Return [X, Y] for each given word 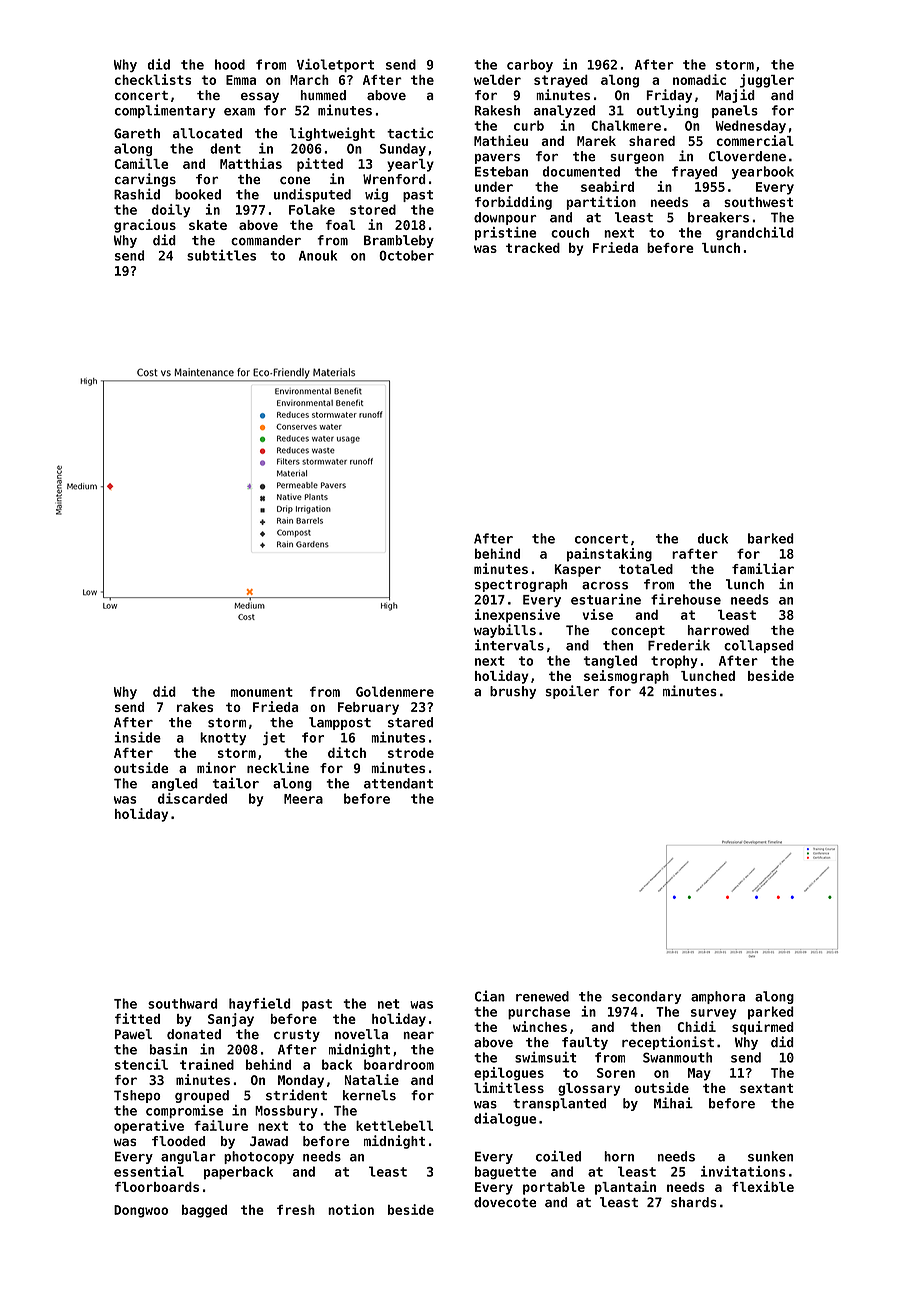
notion [351, 1209]
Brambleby [399, 241]
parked [771, 1013]
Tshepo [137, 1096]
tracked [533, 248]
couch [570, 232]
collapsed [759, 646]
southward [183, 1003]
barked [771, 538]
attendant [398, 783]
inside [137, 737]
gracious [145, 226]
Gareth [137, 133]
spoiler [572, 692]
